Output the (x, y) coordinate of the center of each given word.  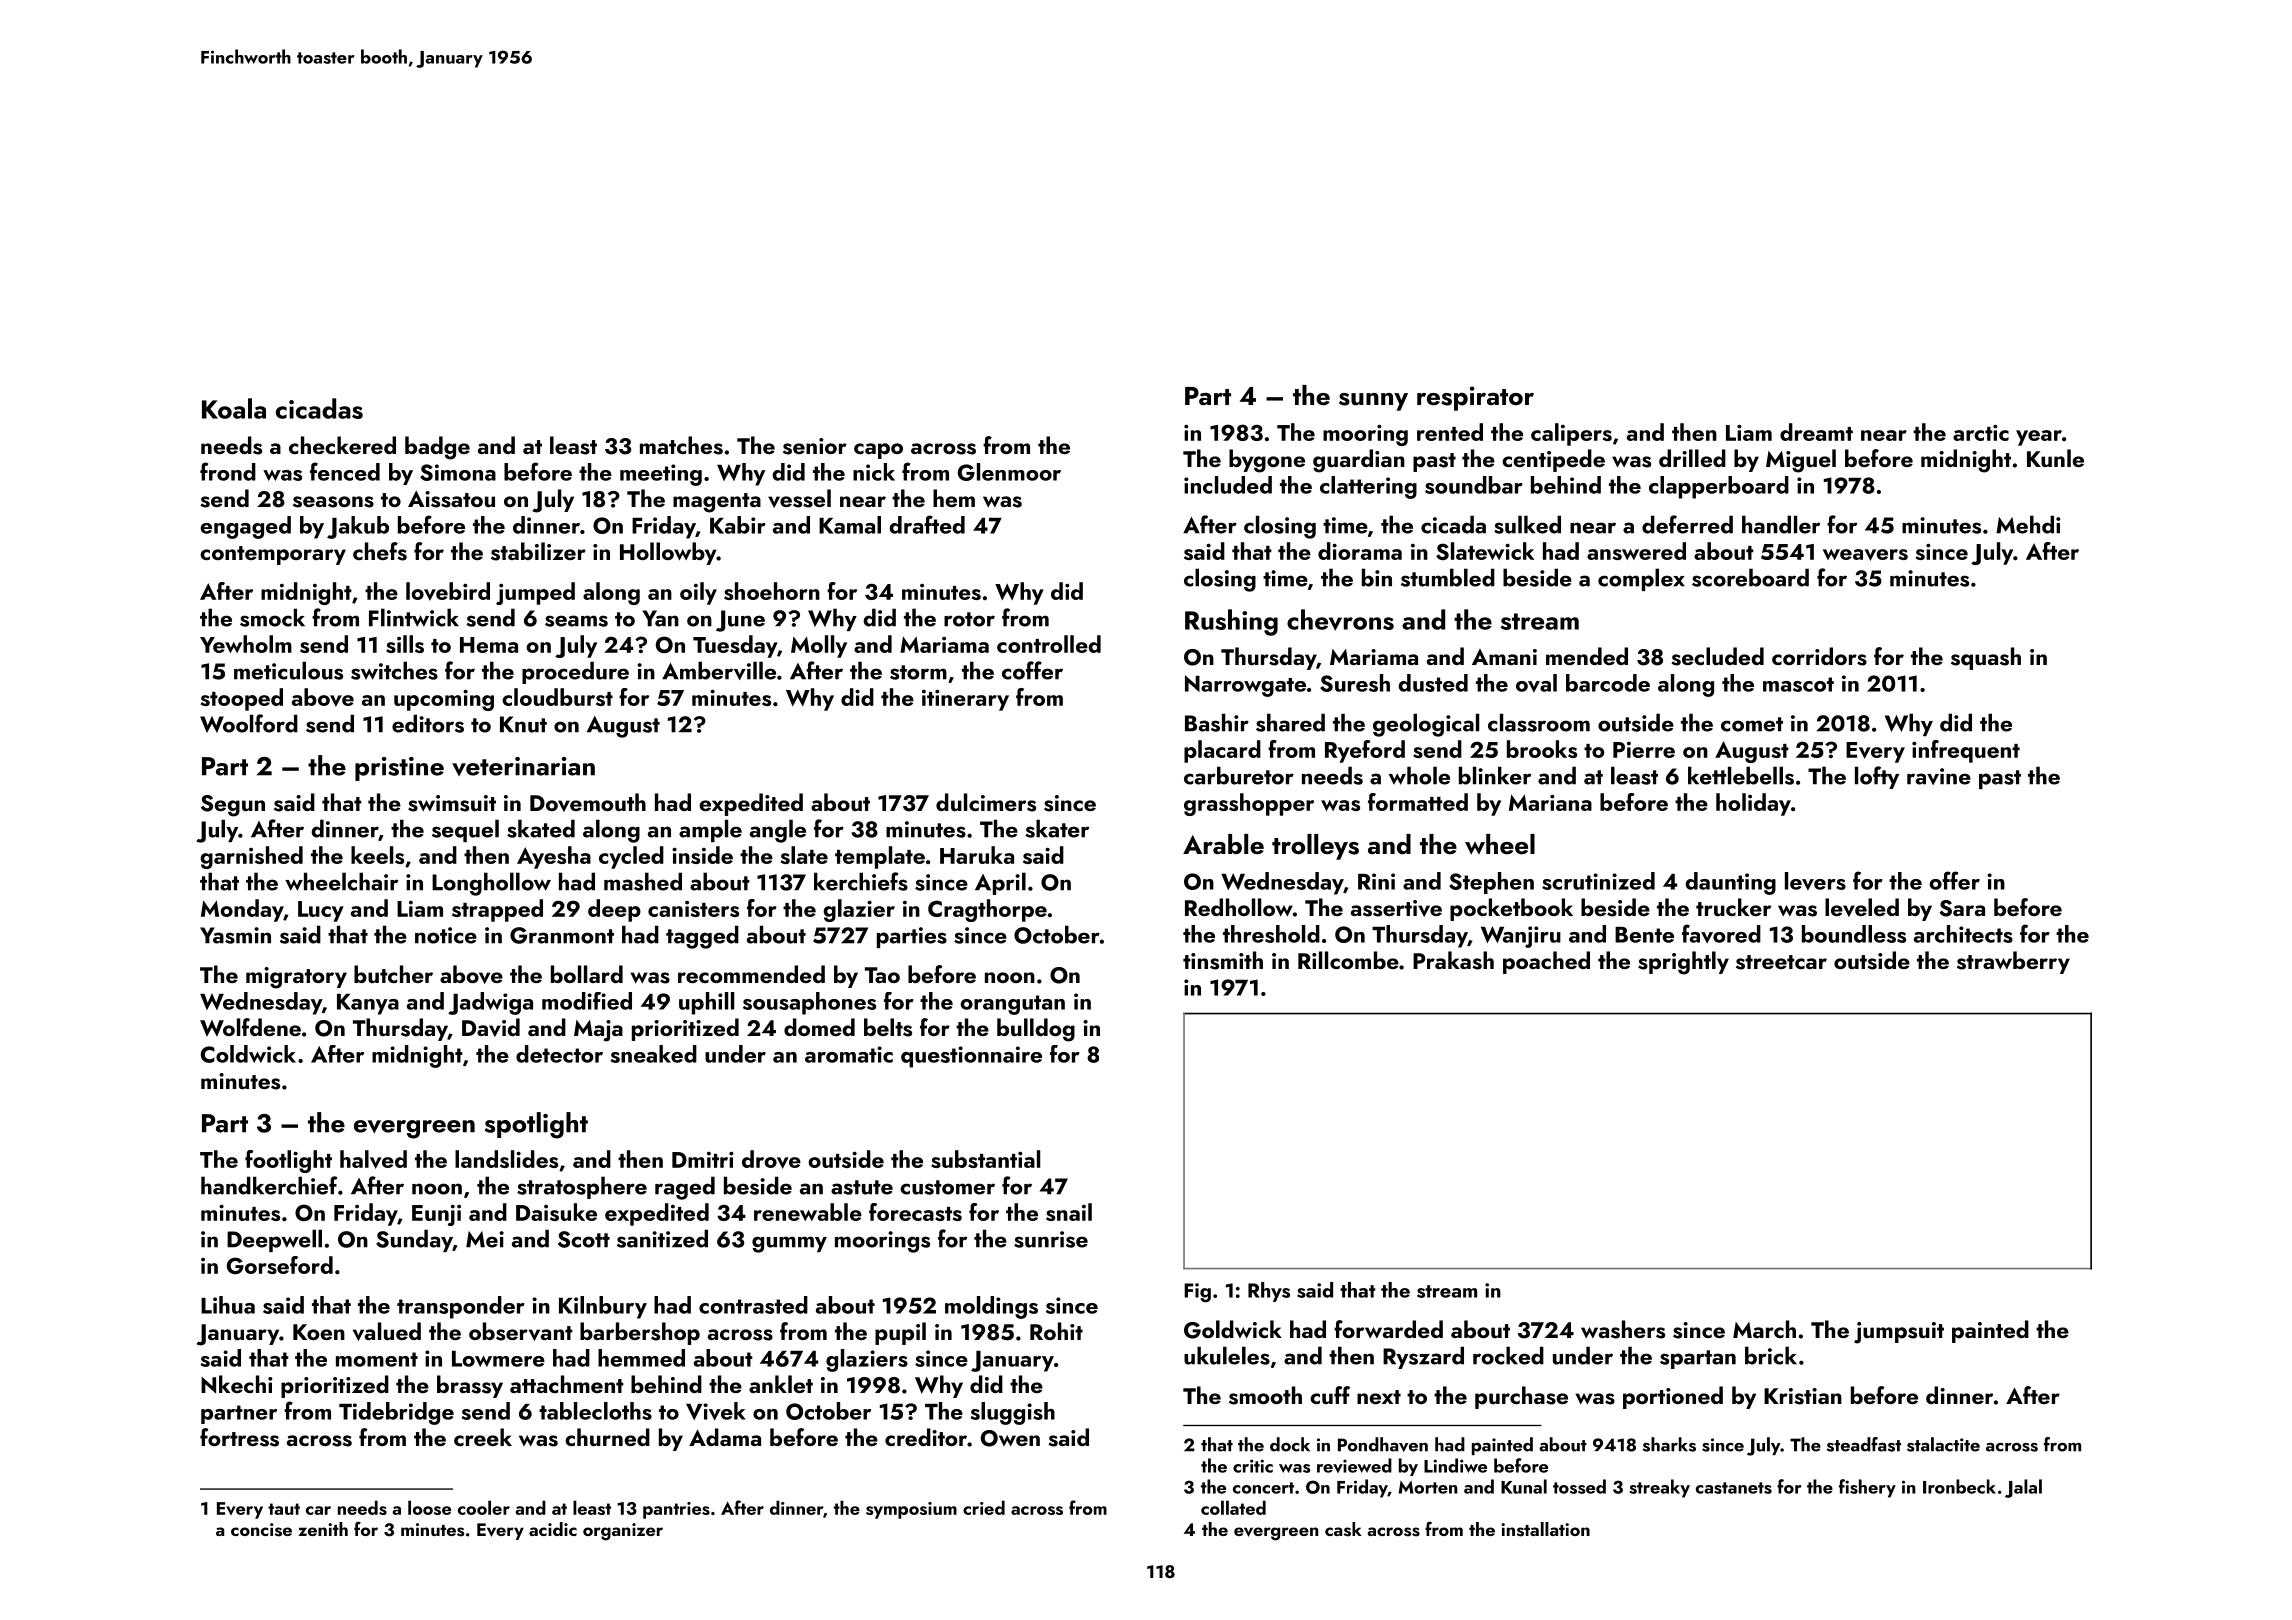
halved (373, 1159)
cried (984, 1507)
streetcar (1781, 962)
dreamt (1816, 432)
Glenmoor (1009, 472)
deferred (1687, 524)
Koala (234, 408)
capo (878, 451)
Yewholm (246, 644)
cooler (484, 1507)
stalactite (1943, 1444)
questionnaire (971, 1057)
